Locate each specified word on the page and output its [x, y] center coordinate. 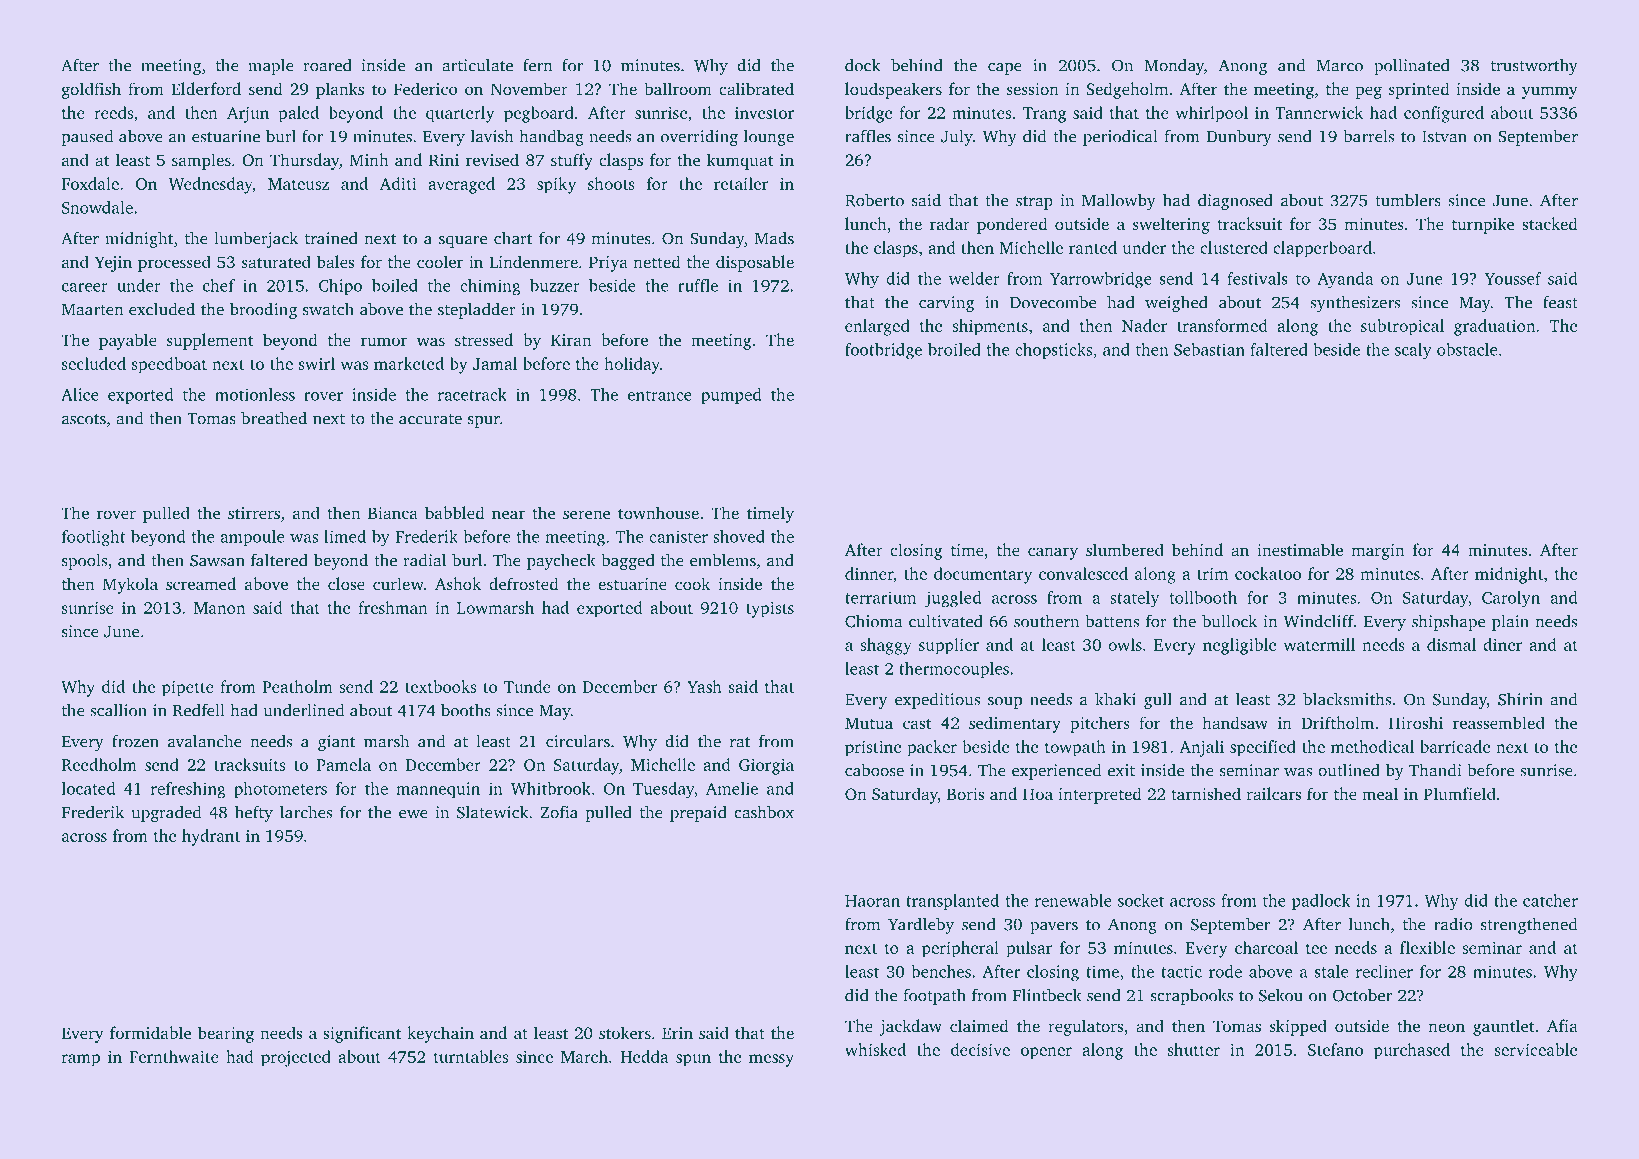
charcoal [1266, 947]
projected [296, 1058]
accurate [430, 419]
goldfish [91, 90]
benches [941, 971]
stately [1134, 599]
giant [337, 743]
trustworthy [1534, 67]
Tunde [527, 686]
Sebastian [1209, 349]
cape [1005, 69]
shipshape [1448, 623]
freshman [393, 607]
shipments [990, 327]
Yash [704, 686]
